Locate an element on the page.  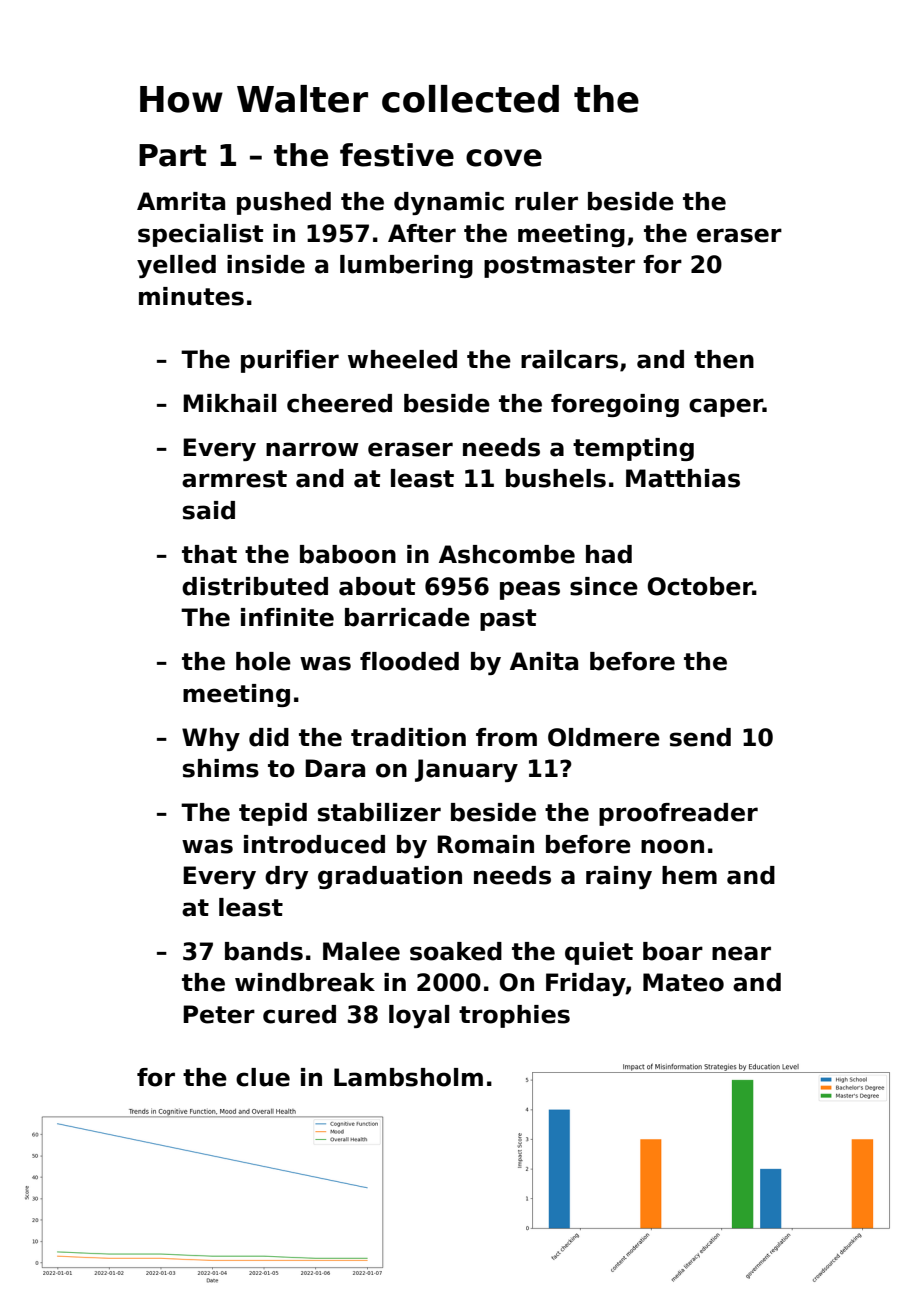
hole is located at coordinates (263, 661).
